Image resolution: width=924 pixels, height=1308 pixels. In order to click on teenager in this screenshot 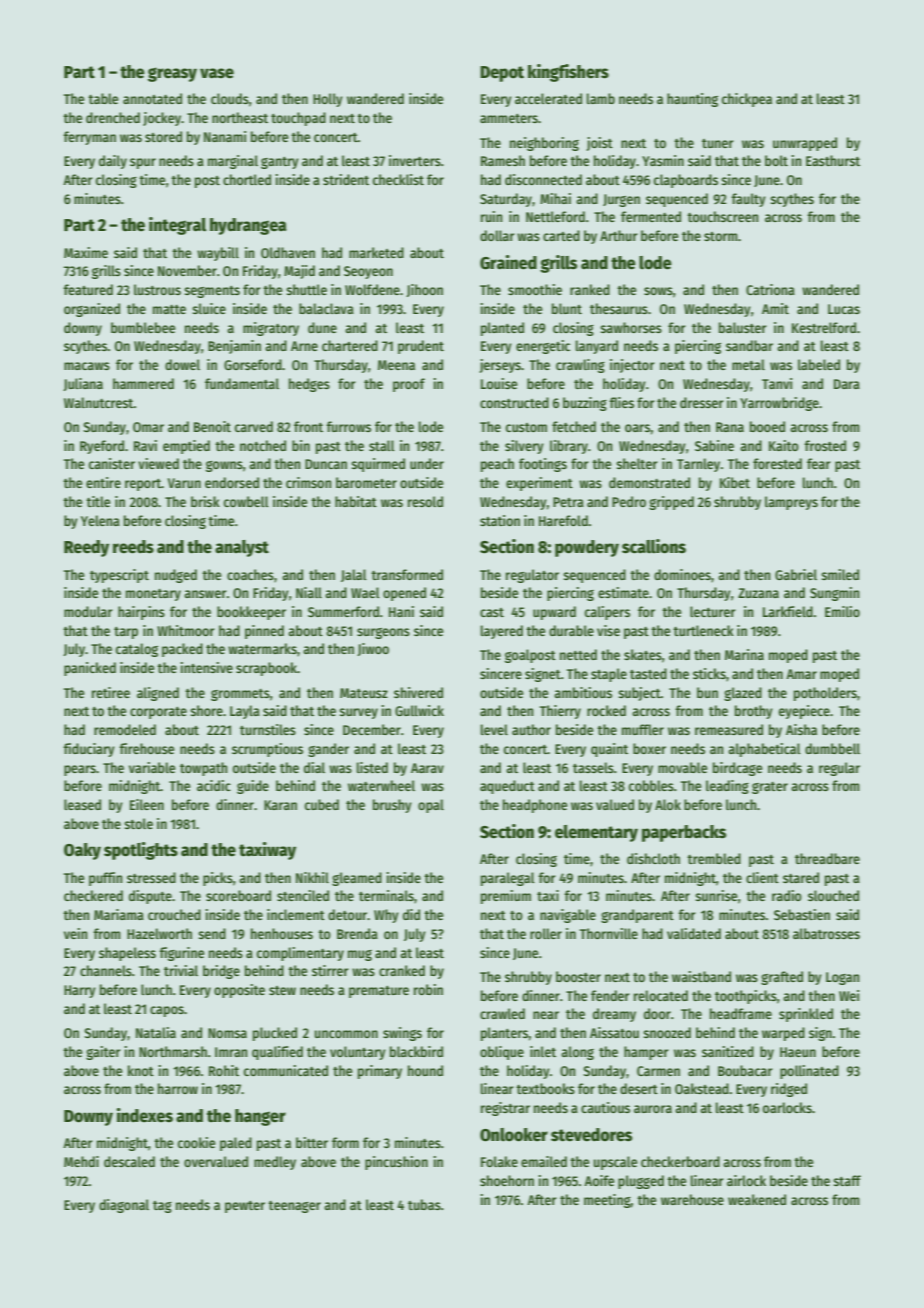, I will do `click(294, 1207)`.
